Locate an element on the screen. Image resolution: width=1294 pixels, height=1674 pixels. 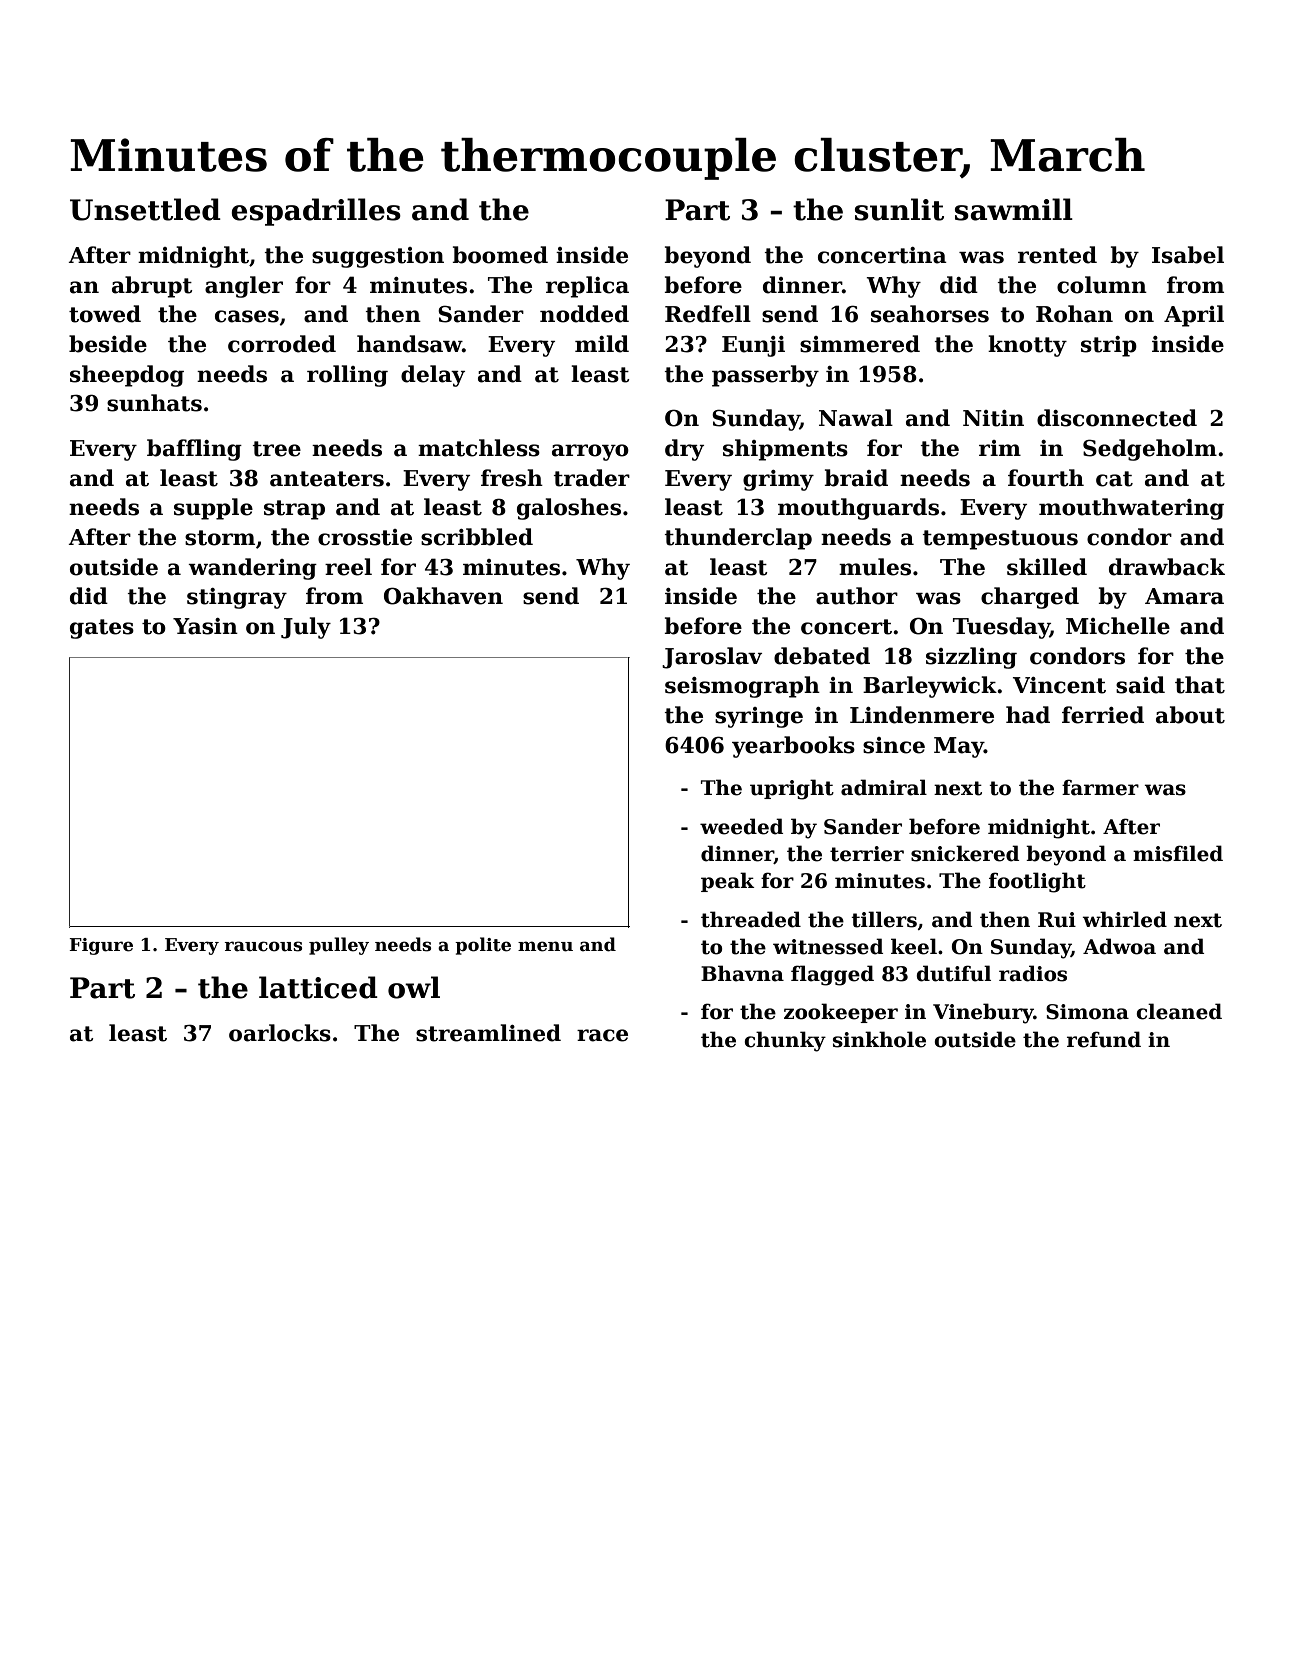
Isabel is located at coordinates (1188, 255).
